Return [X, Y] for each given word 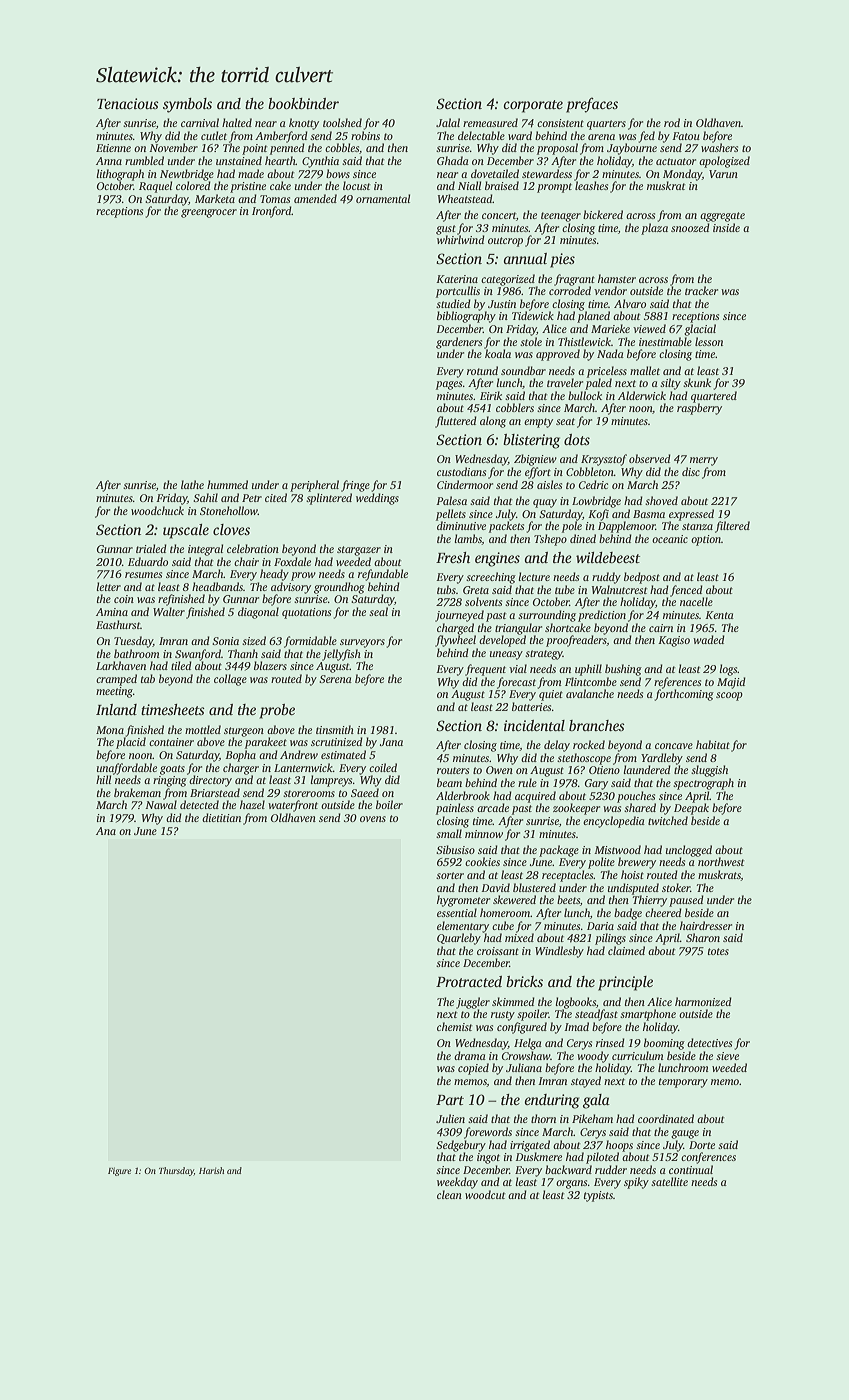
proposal [557, 149]
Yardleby [662, 759]
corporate [533, 106]
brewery [637, 863]
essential [457, 912]
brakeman [137, 792]
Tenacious [128, 103]
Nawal [161, 804]
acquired [535, 797]
